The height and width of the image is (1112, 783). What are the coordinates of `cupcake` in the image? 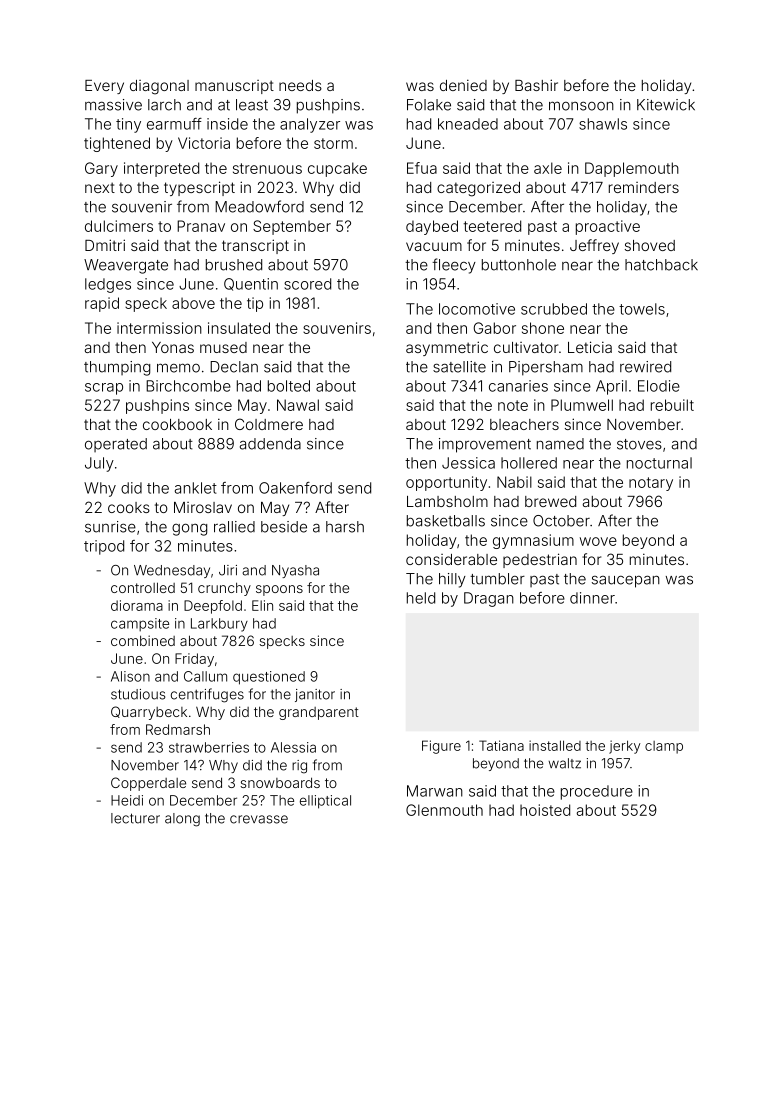 It's located at (337, 169).
